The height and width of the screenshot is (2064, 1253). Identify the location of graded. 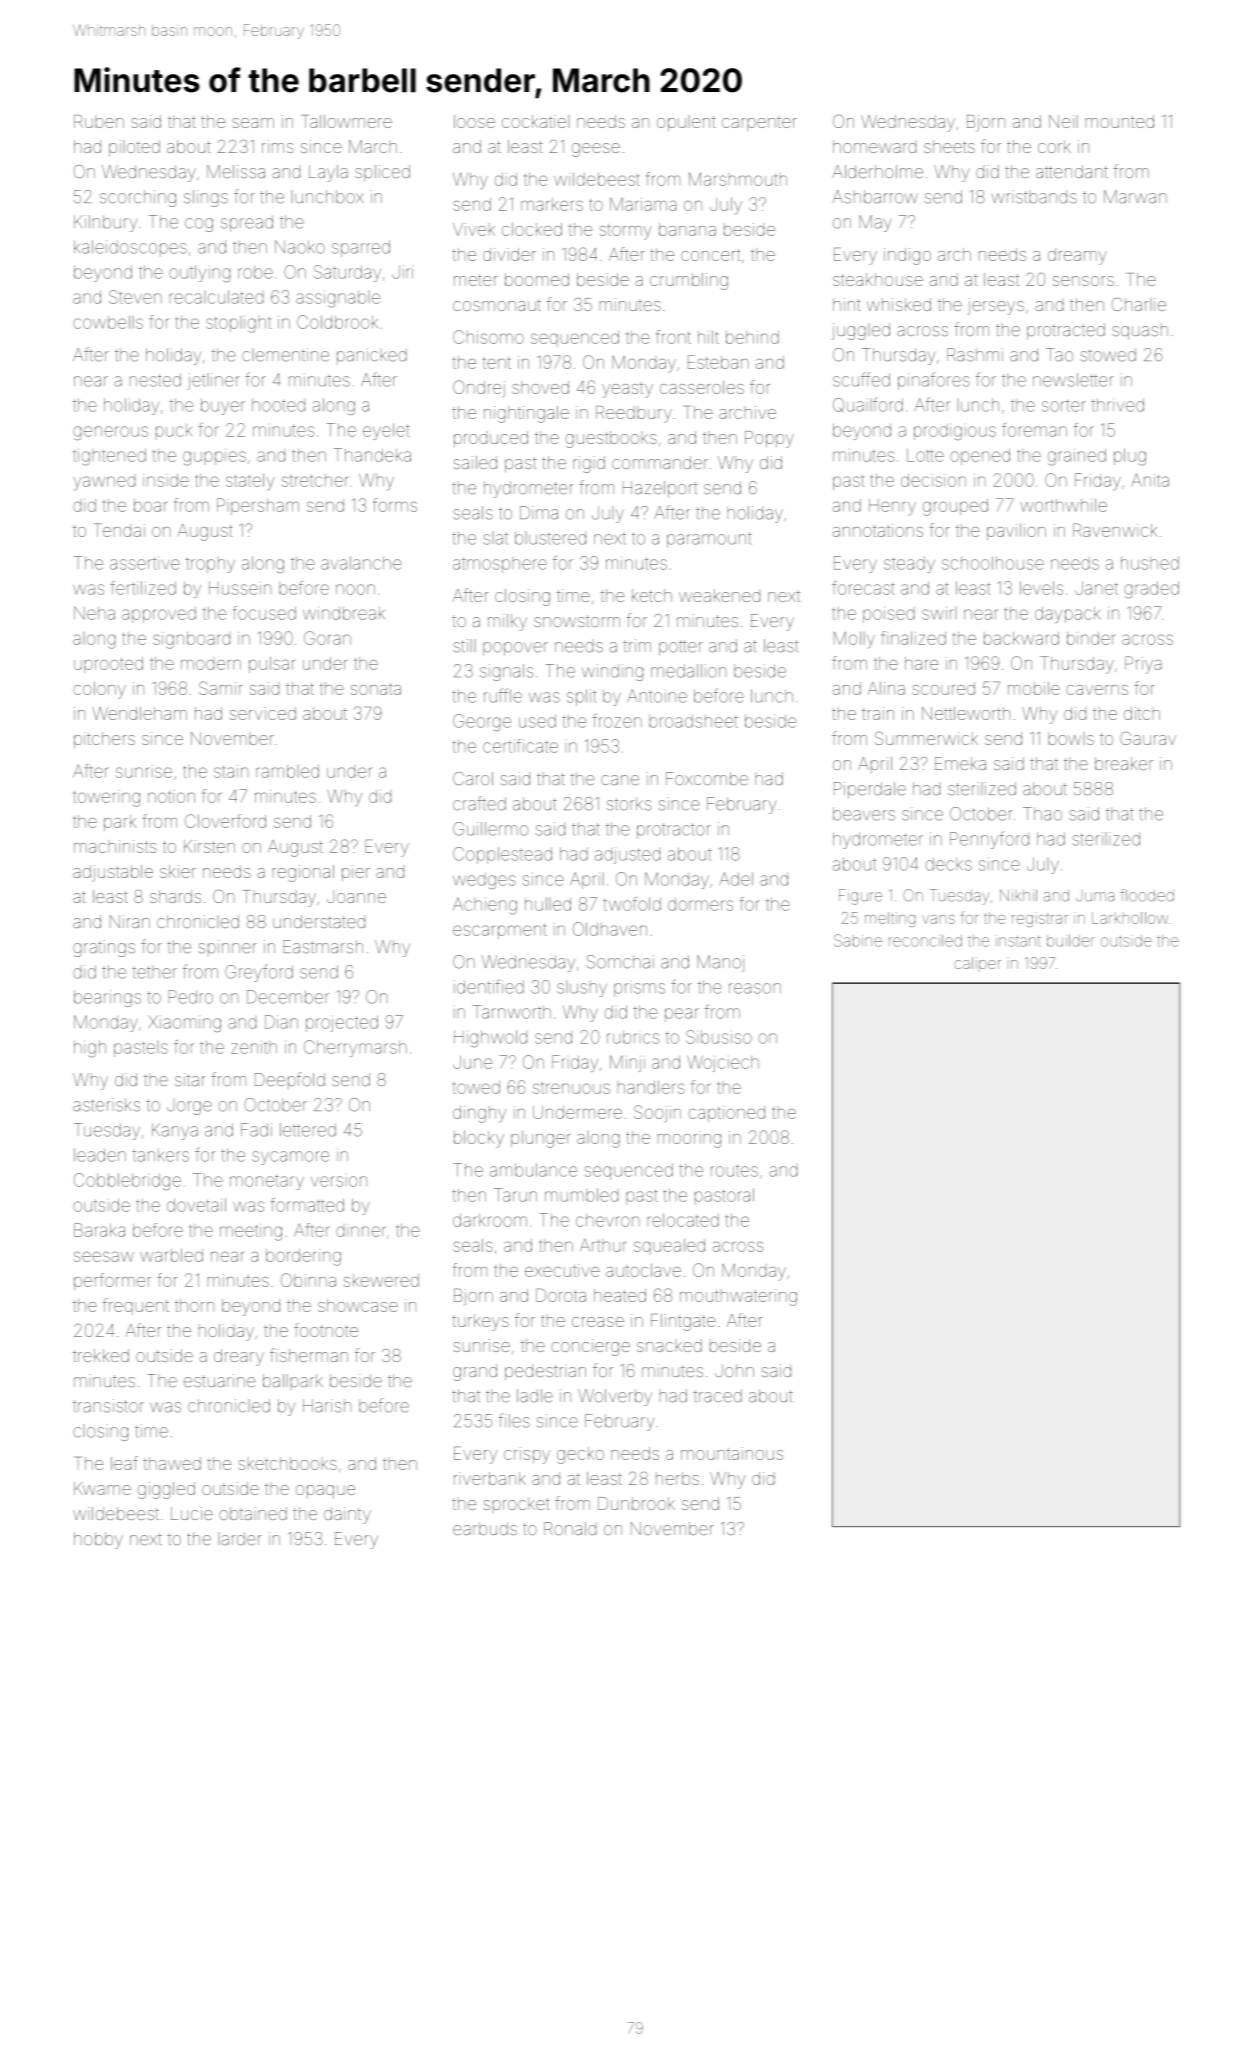
(1151, 590).
